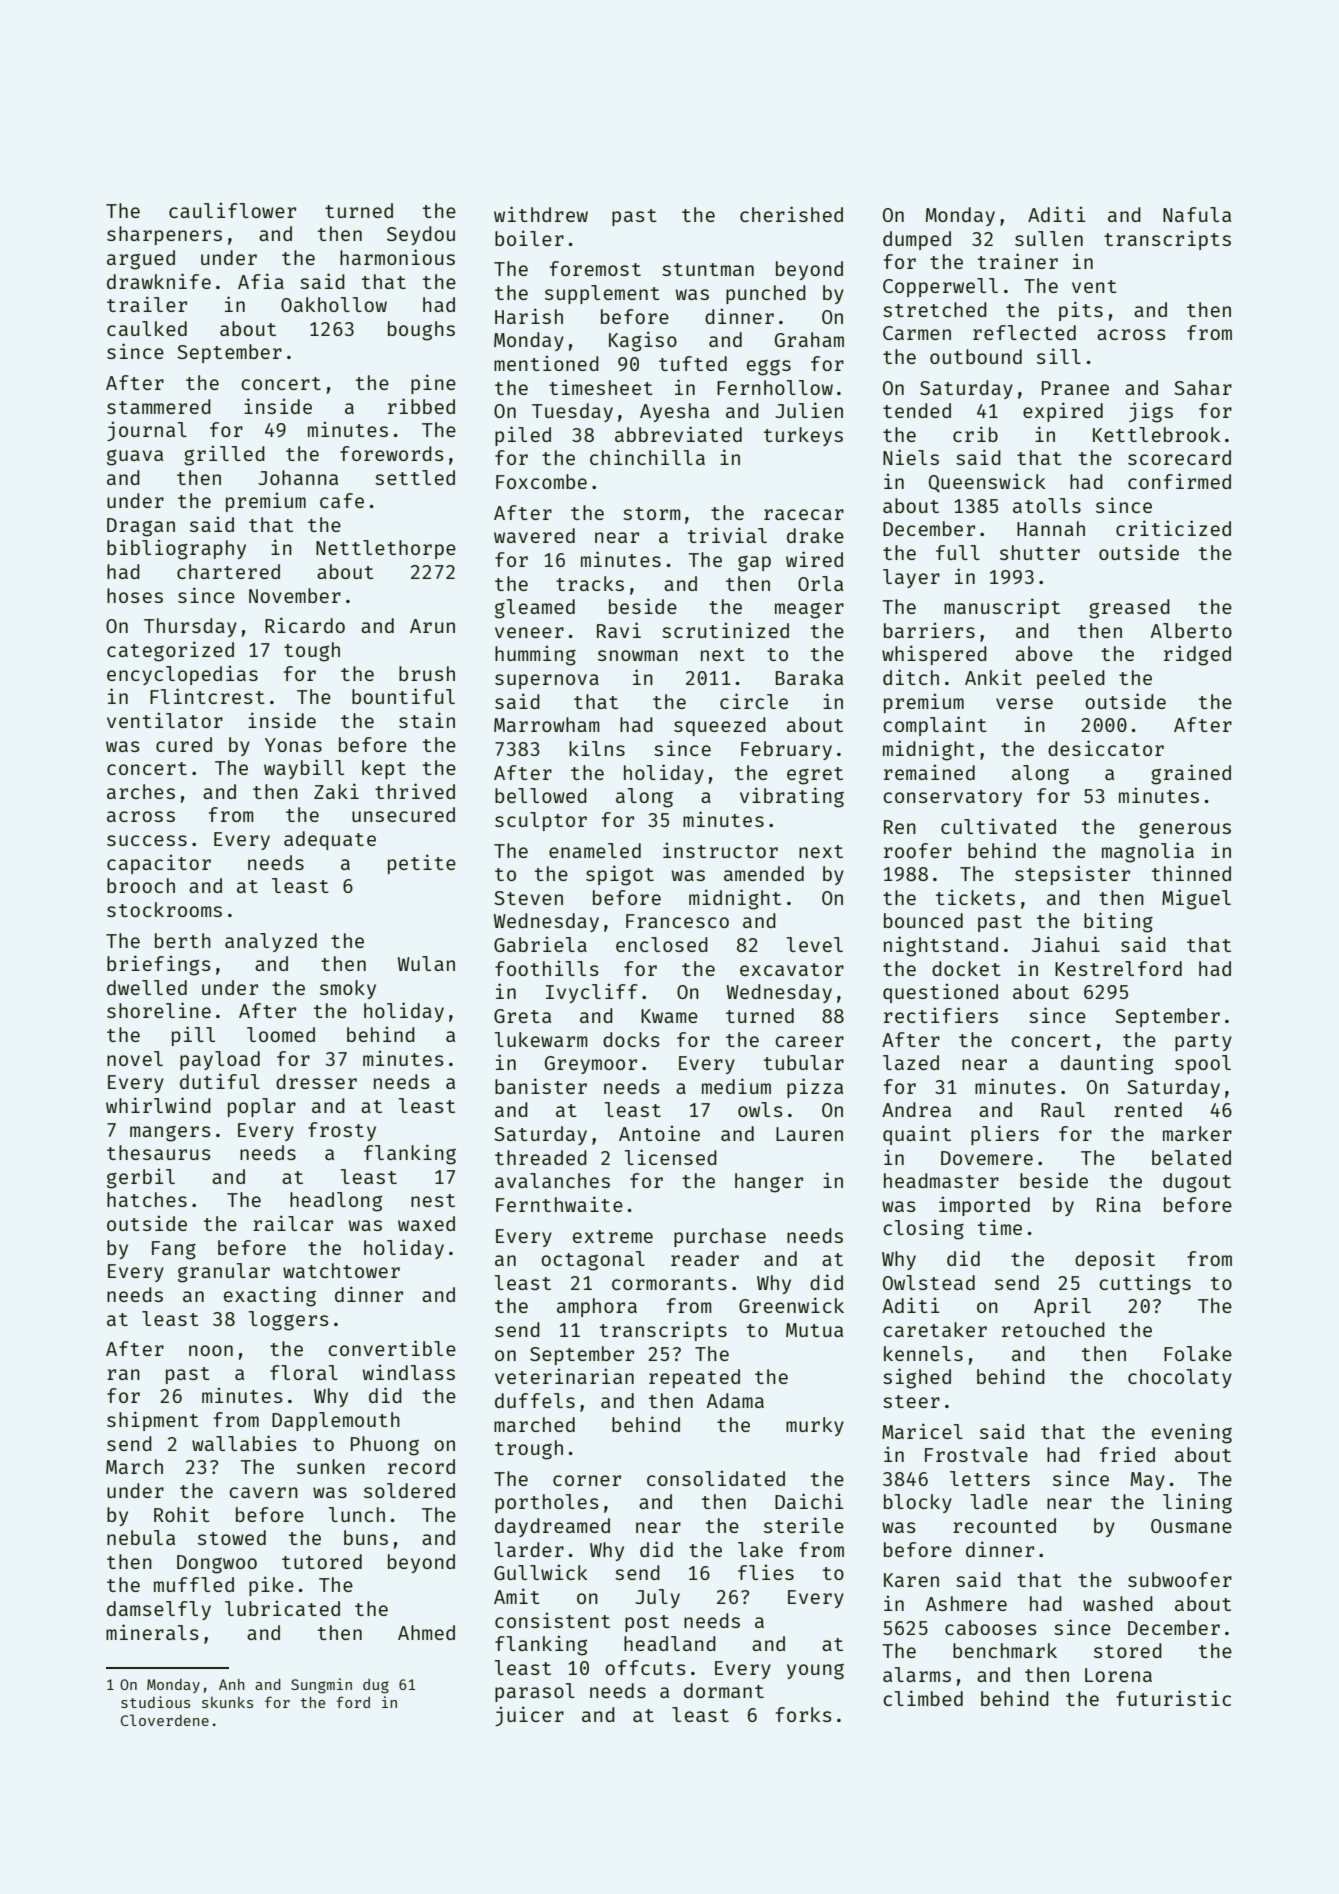  I want to click on cherished, so click(791, 214).
